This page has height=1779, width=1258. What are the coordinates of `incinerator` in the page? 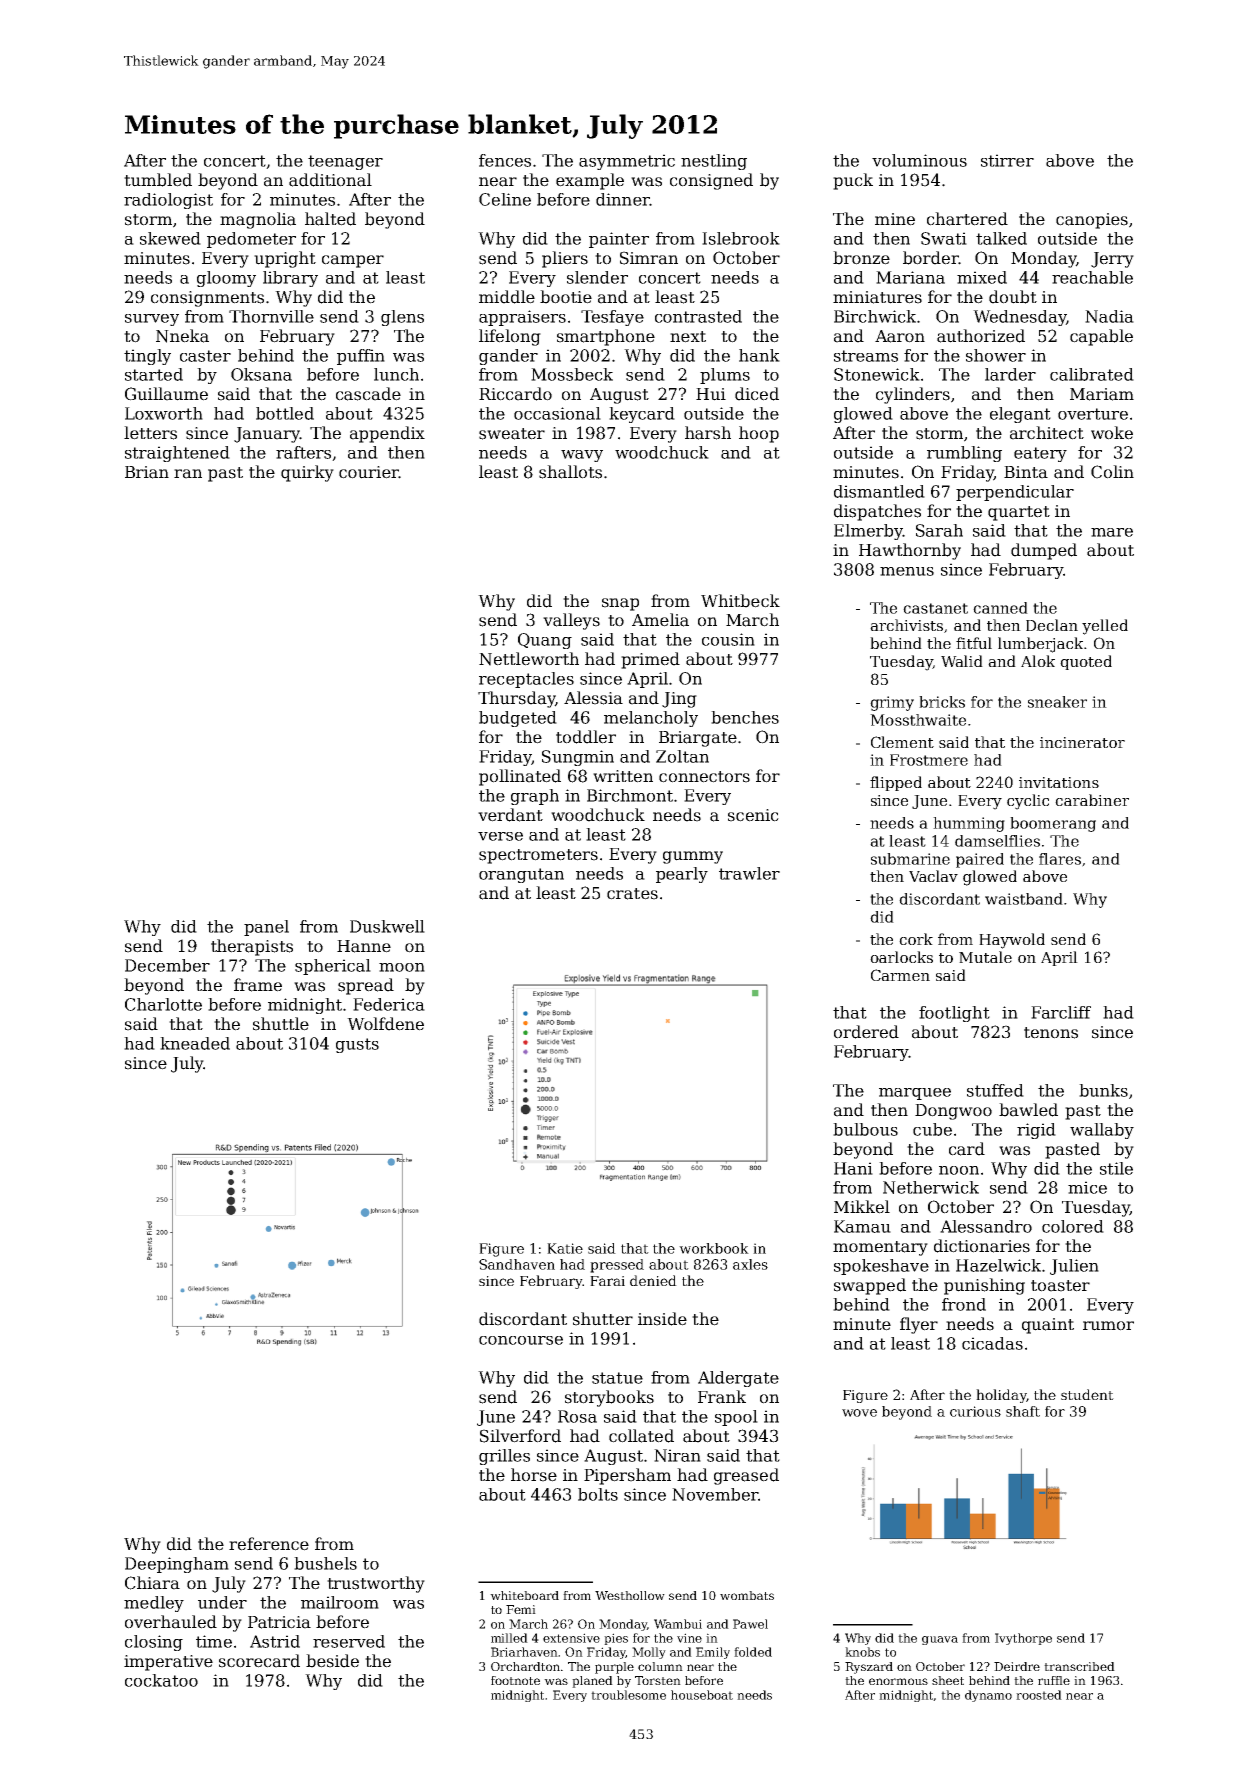 It's located at (1082, 742).
